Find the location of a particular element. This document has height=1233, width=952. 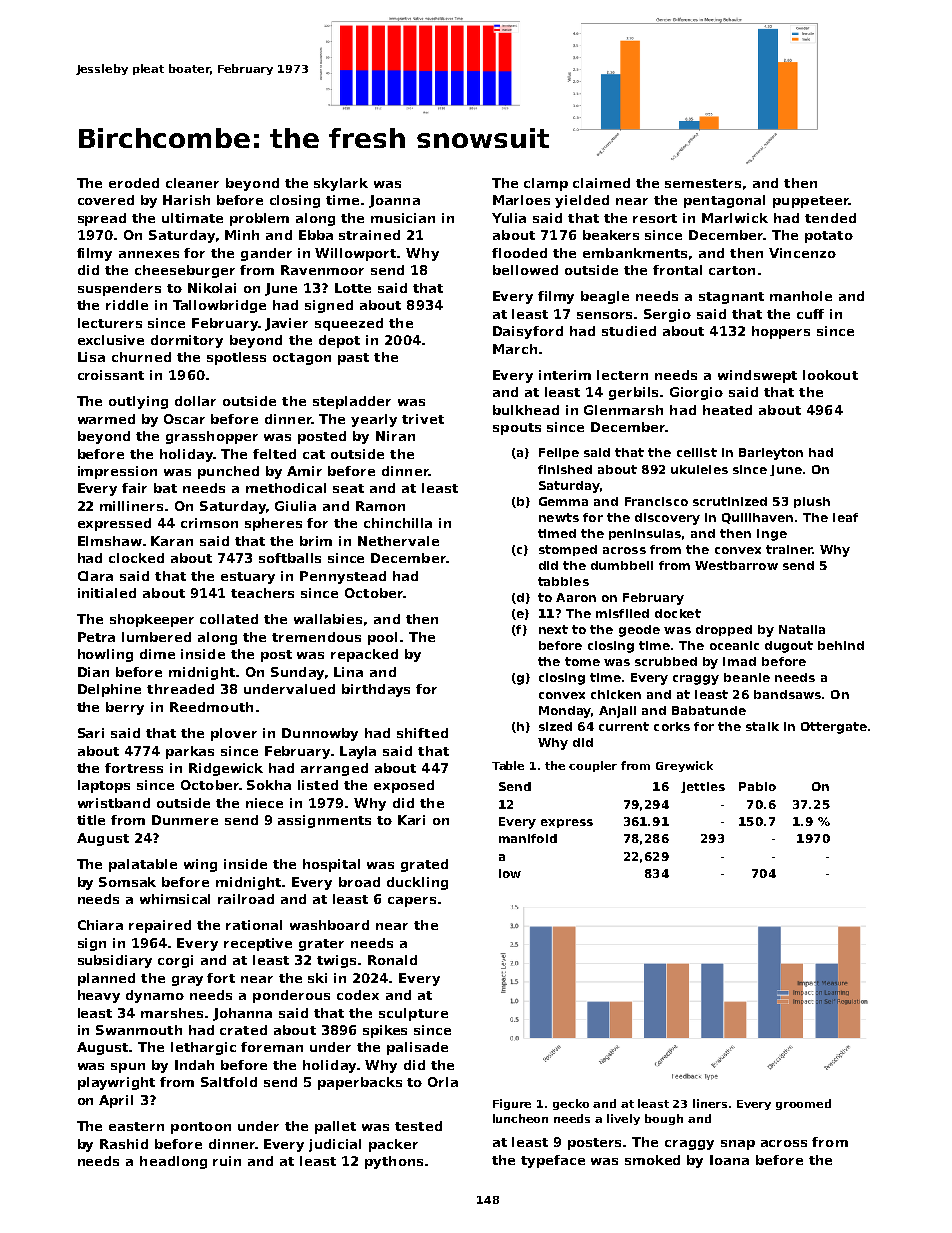

laptops is located at coordinates (104, 786).
